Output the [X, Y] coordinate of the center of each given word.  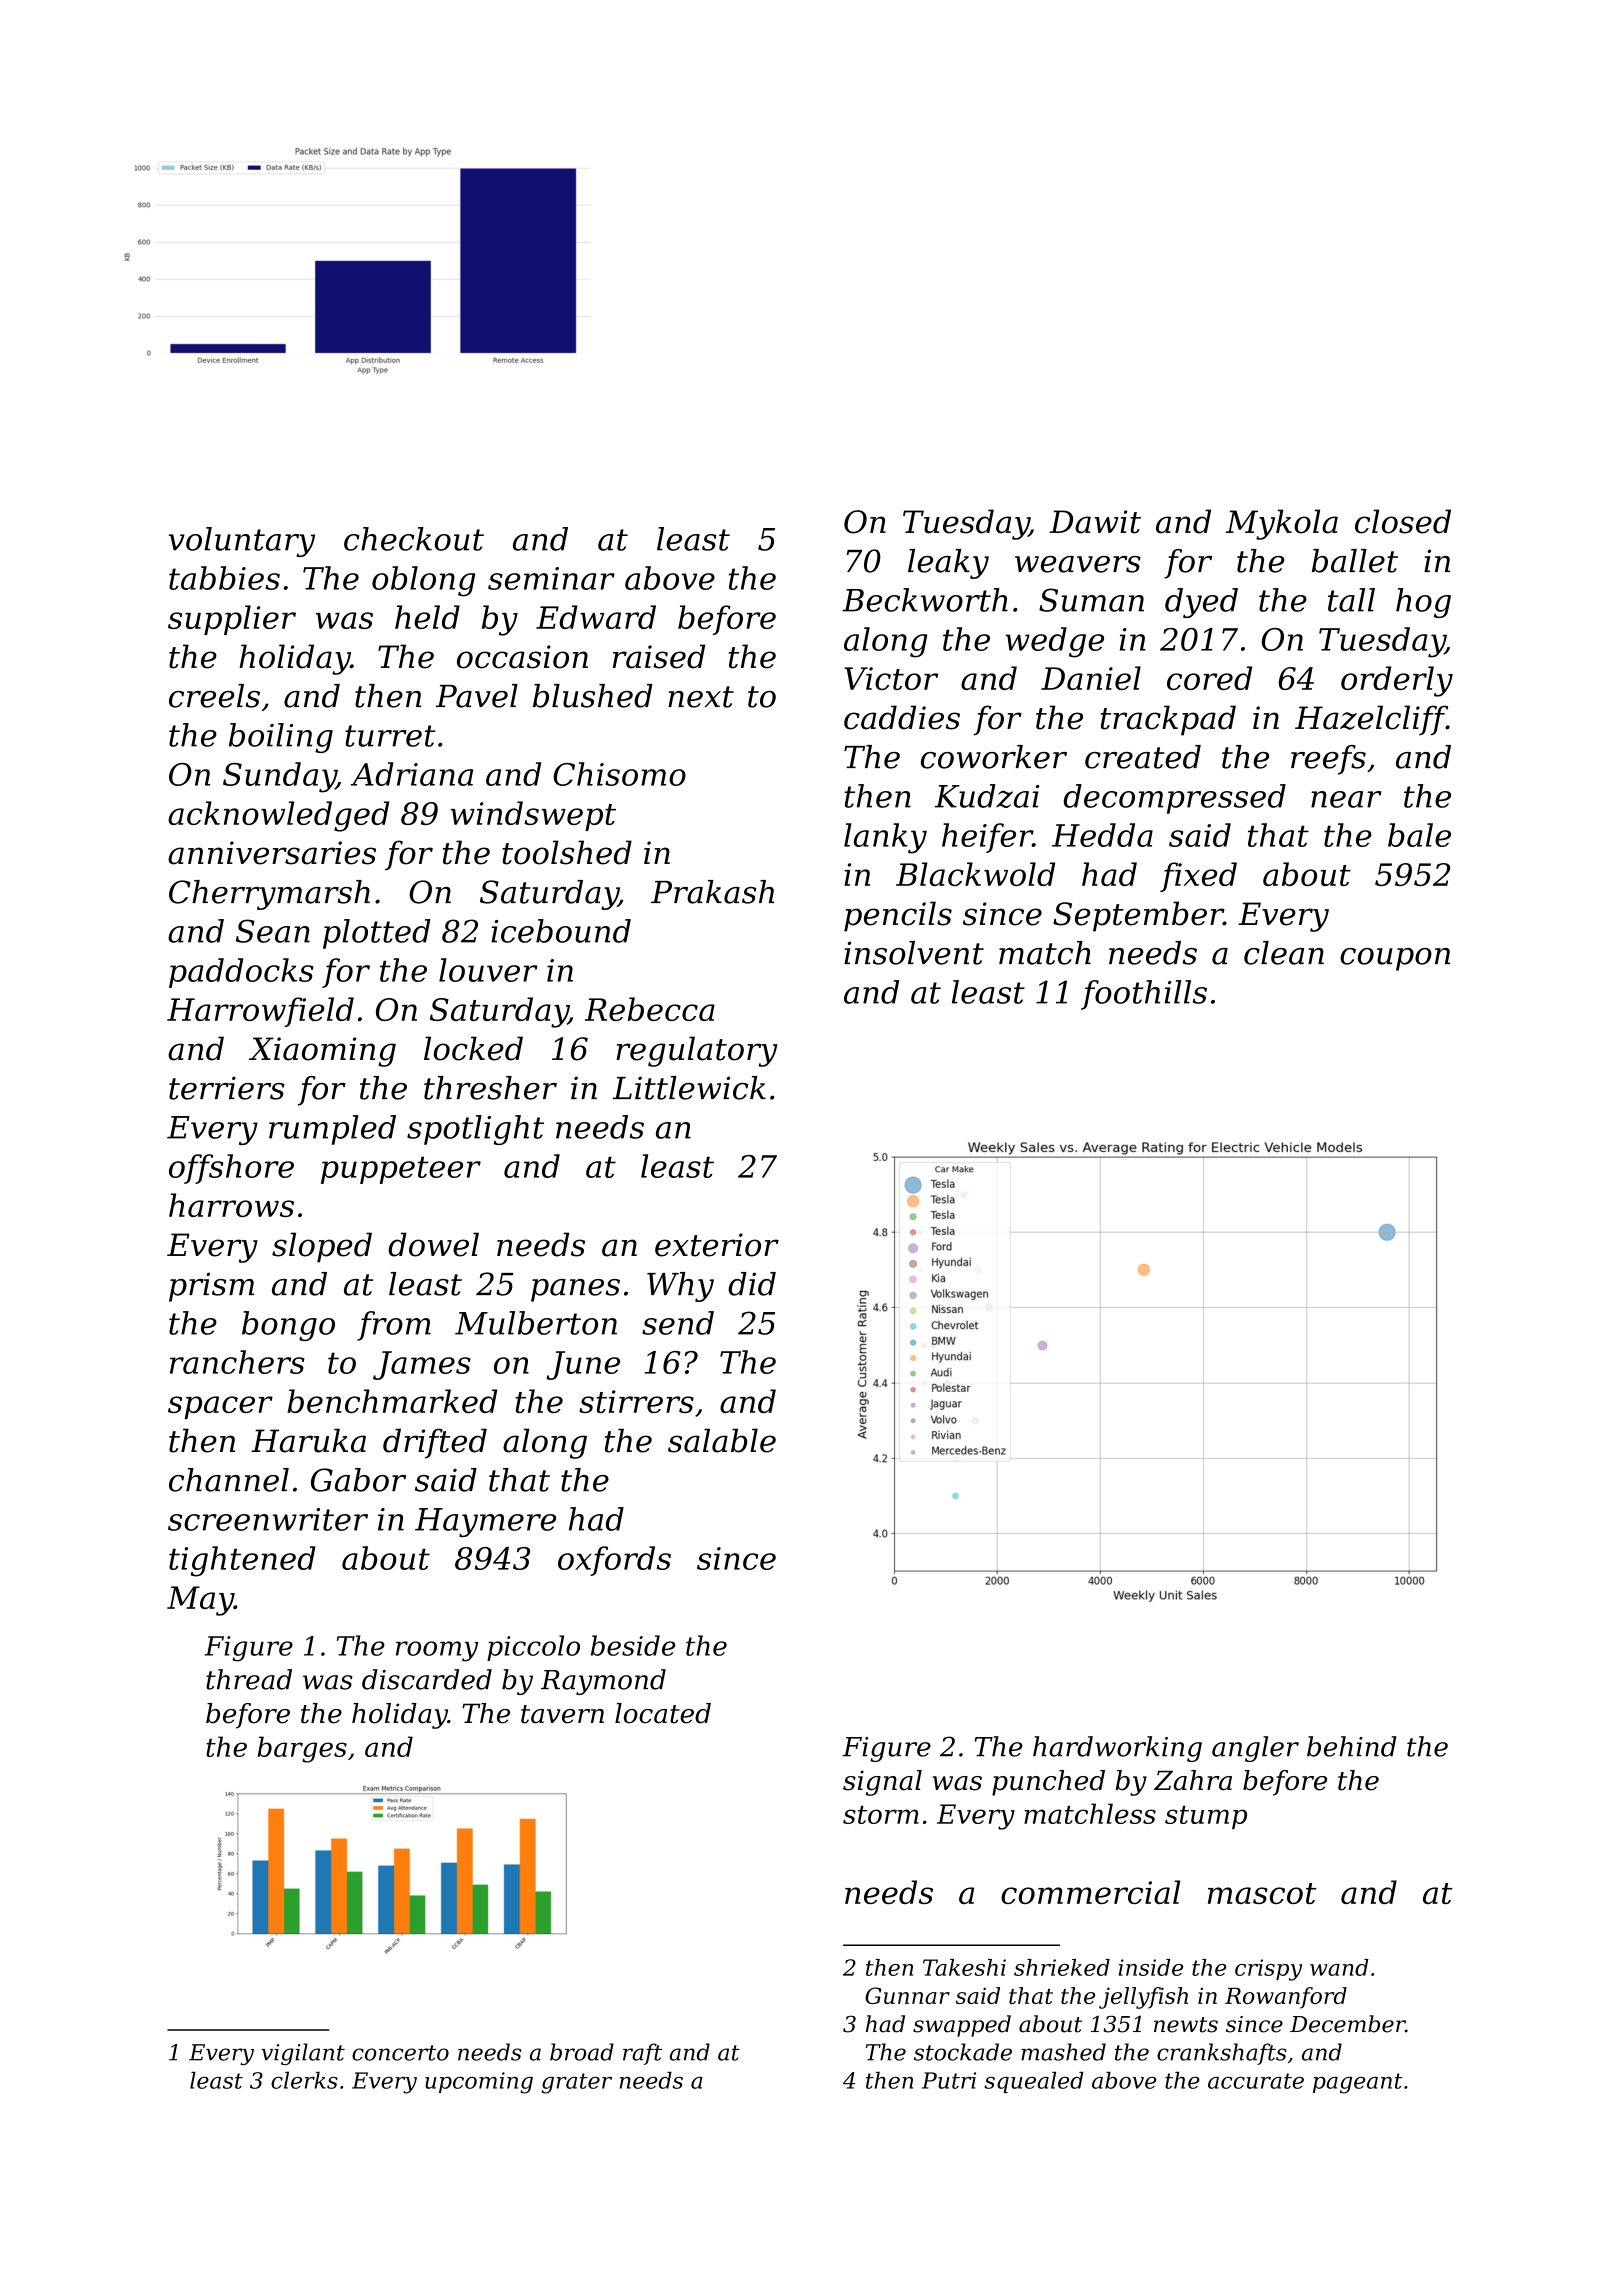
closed [1403, 521]
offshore [231, 1169]
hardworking [1117, 1749]
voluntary [242, 542]
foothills [1144, 995]
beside [633, 1645]
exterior [717, 1245]
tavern [562, 1714]
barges [302, 1749]
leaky [948, 564]
